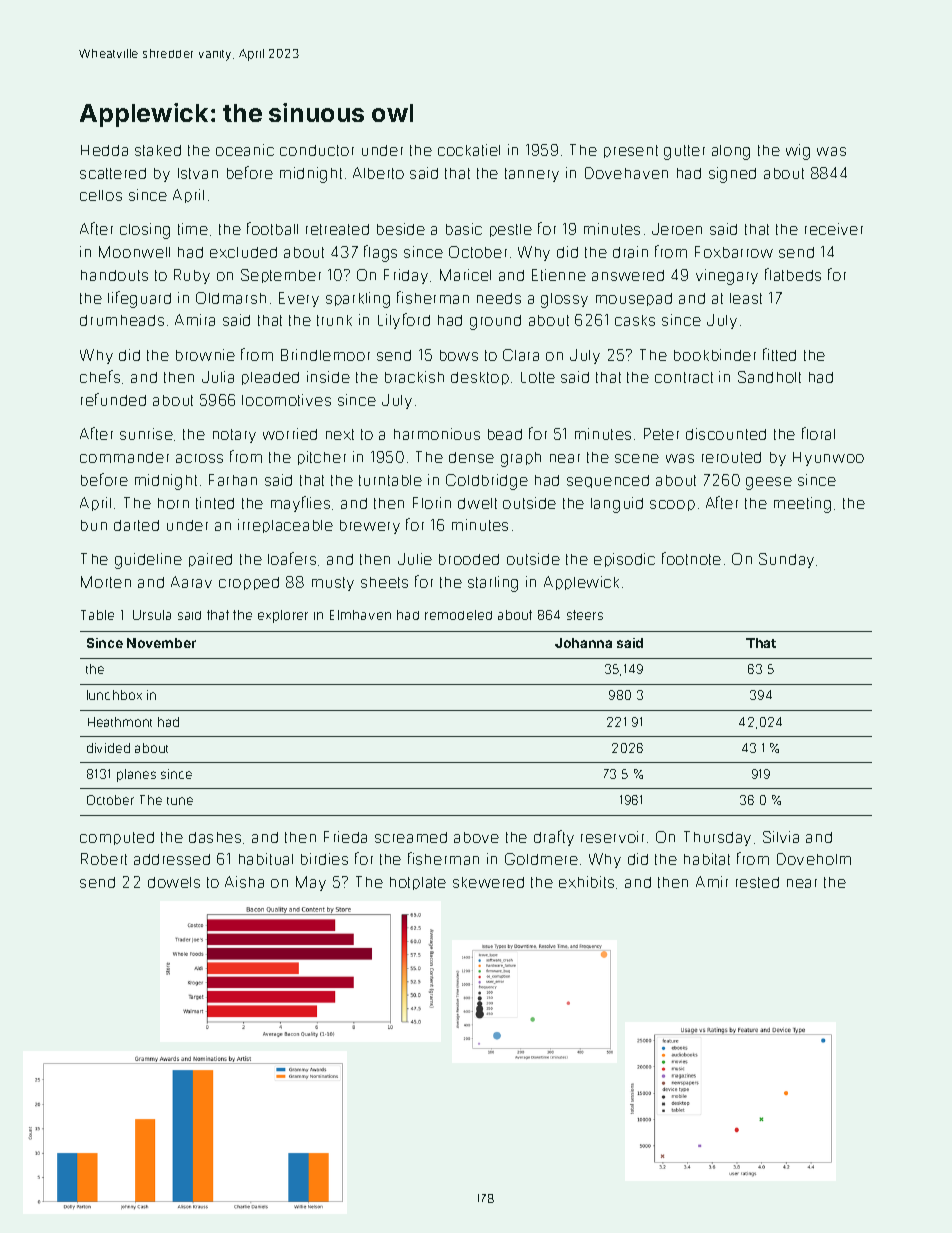  Describe the element at coordinates (538, 377) in the document. I see `Lotte` at that location.
